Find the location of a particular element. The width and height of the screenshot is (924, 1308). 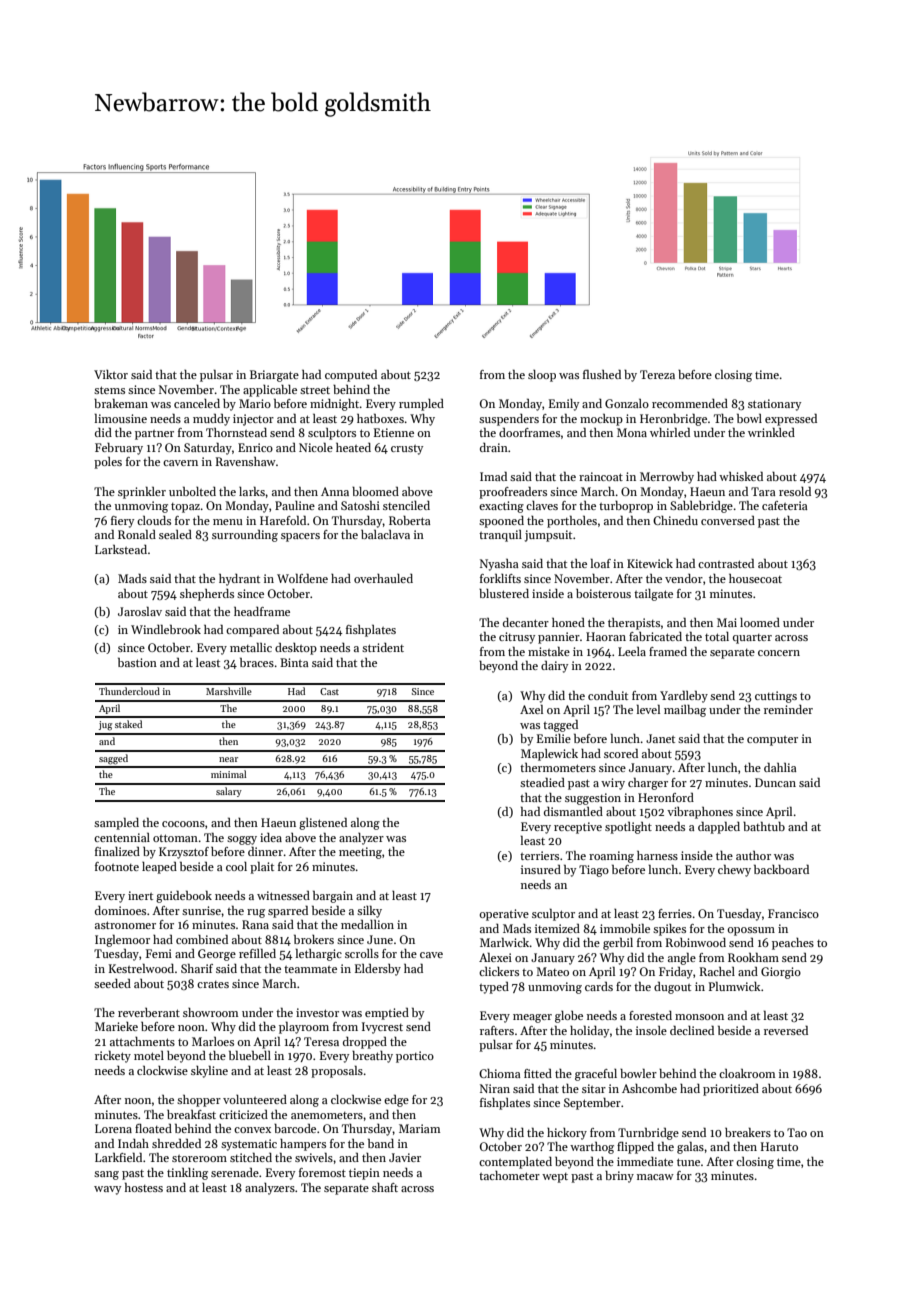

suspenders is located at coordinates (509, 420).
